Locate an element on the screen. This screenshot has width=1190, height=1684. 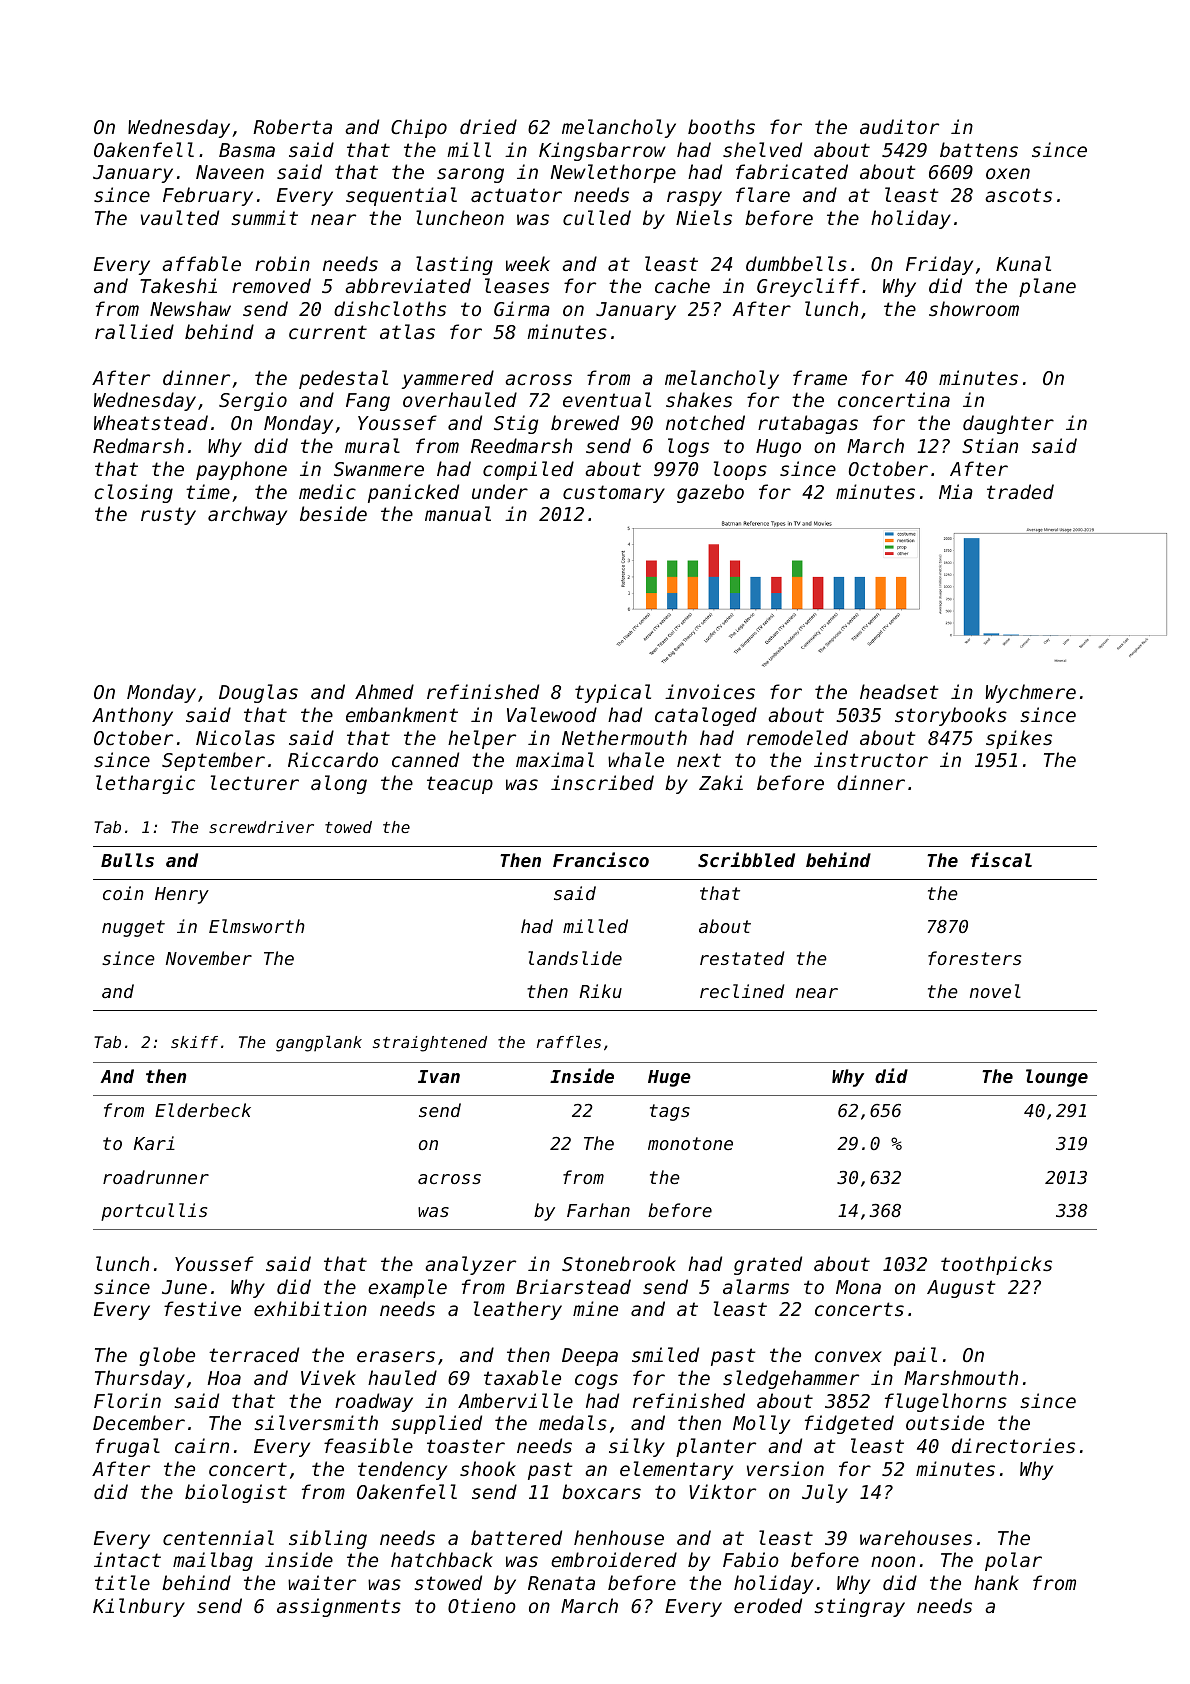
exhibition is located at coordinates (310, 1308).
